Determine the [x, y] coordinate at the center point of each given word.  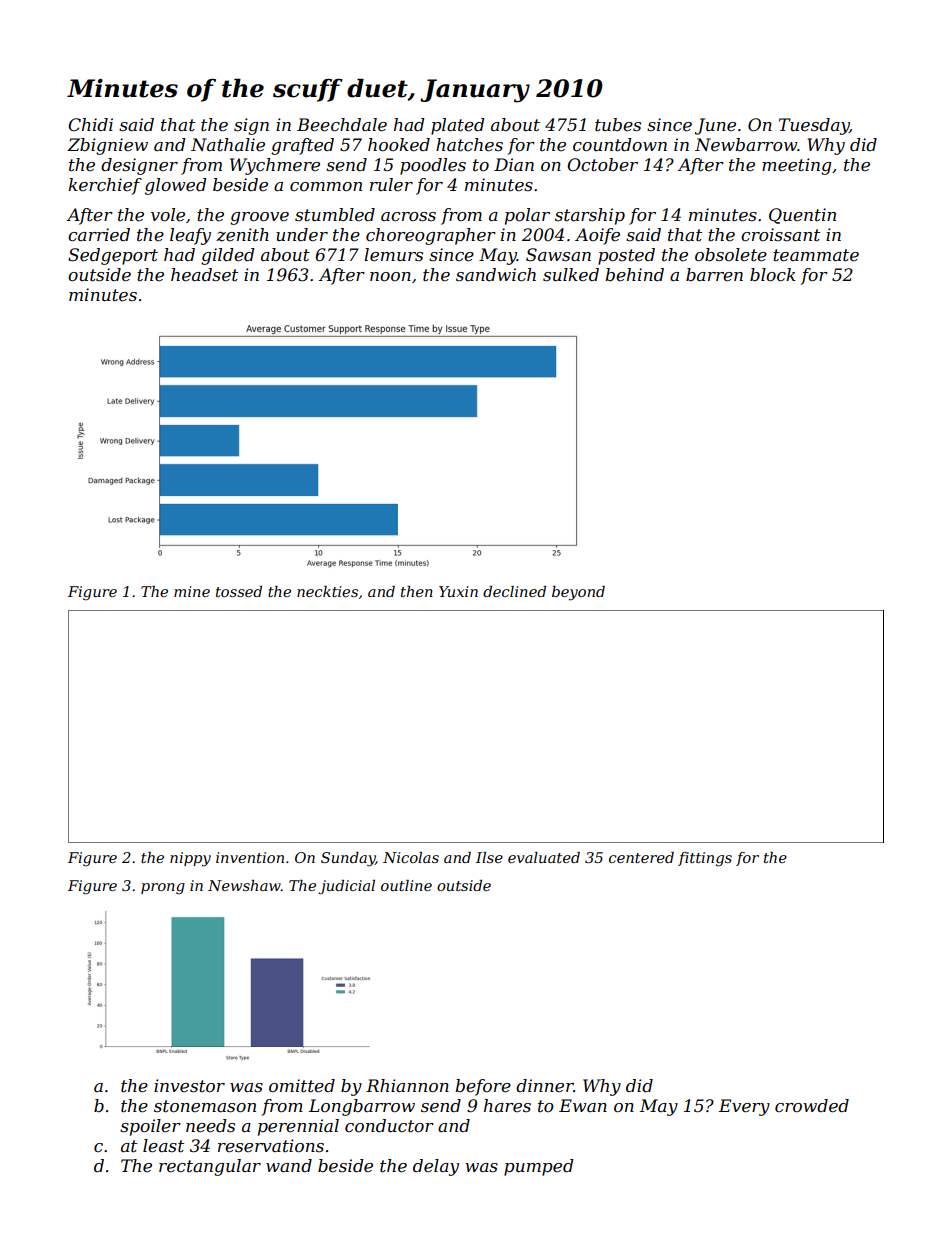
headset [204, 275]
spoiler [150, 1127]
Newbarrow [746, 145]
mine [192, 591]
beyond [578, 593]
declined [514, 591]
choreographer [431, 236]
